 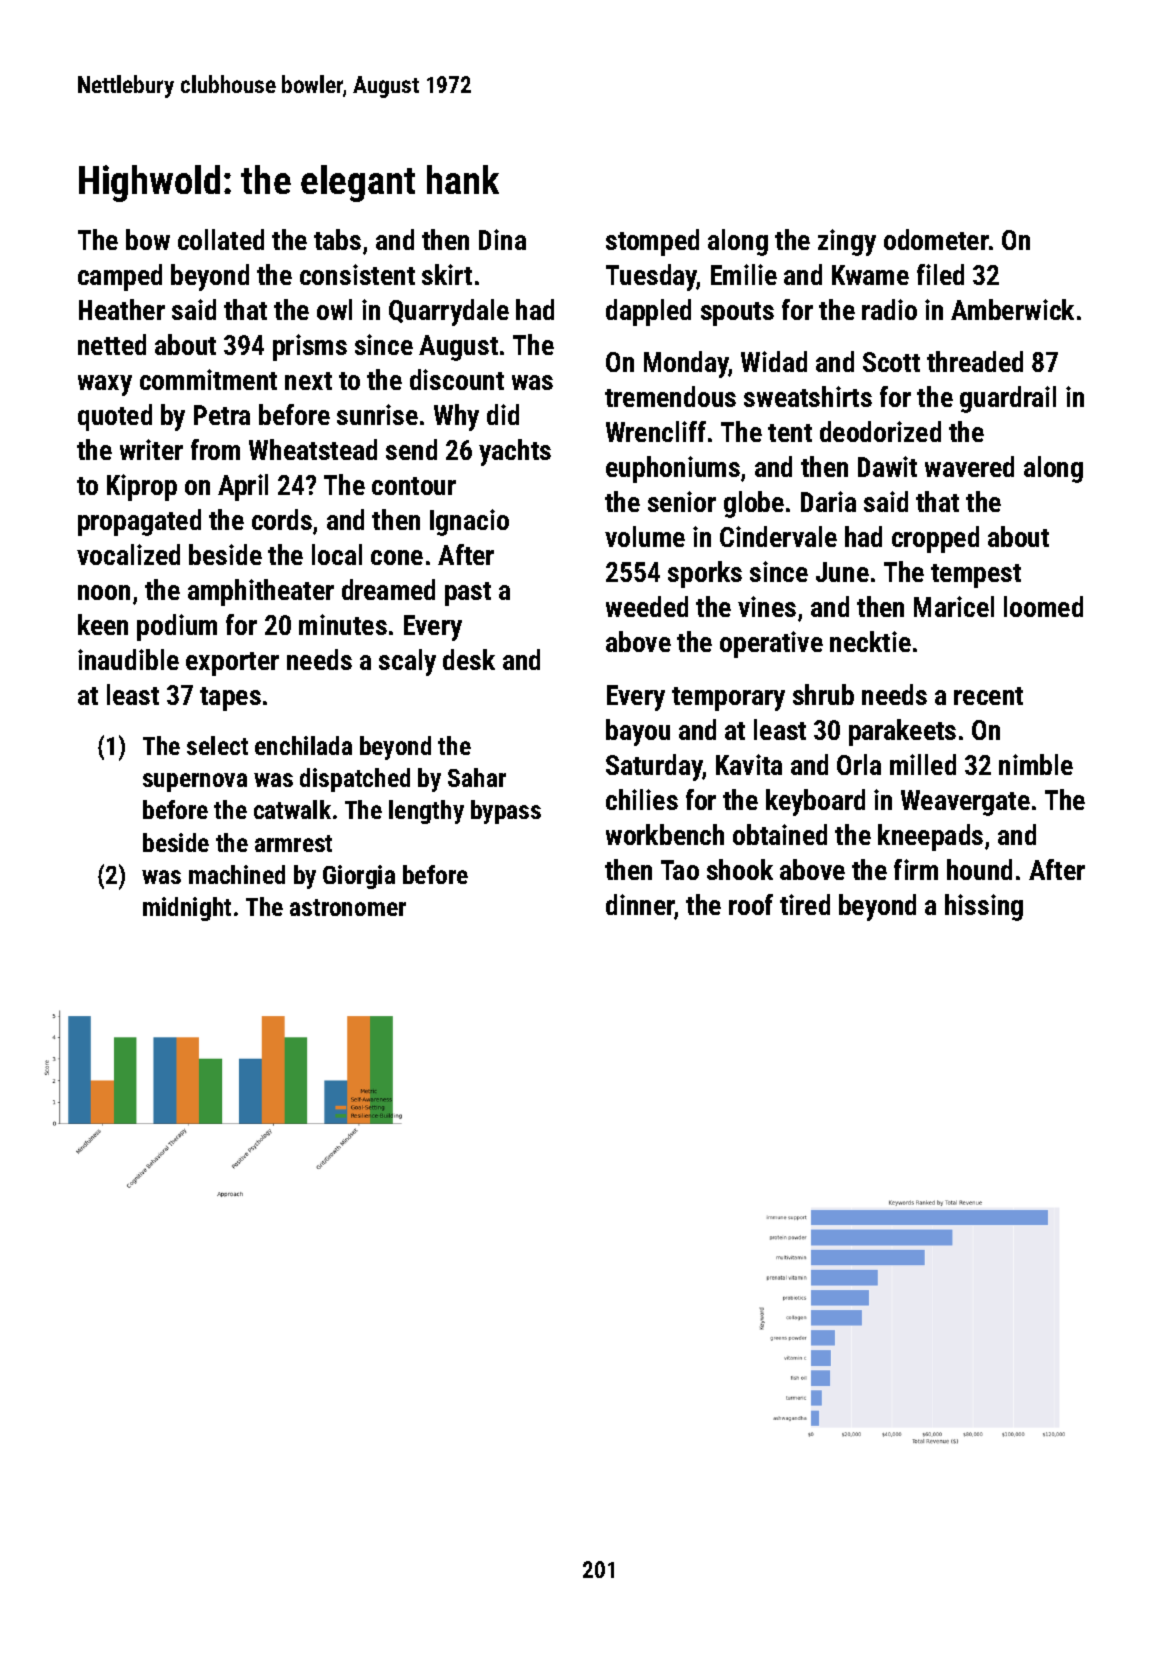 I want to click on nimble, so click(x=1036, y=764).
